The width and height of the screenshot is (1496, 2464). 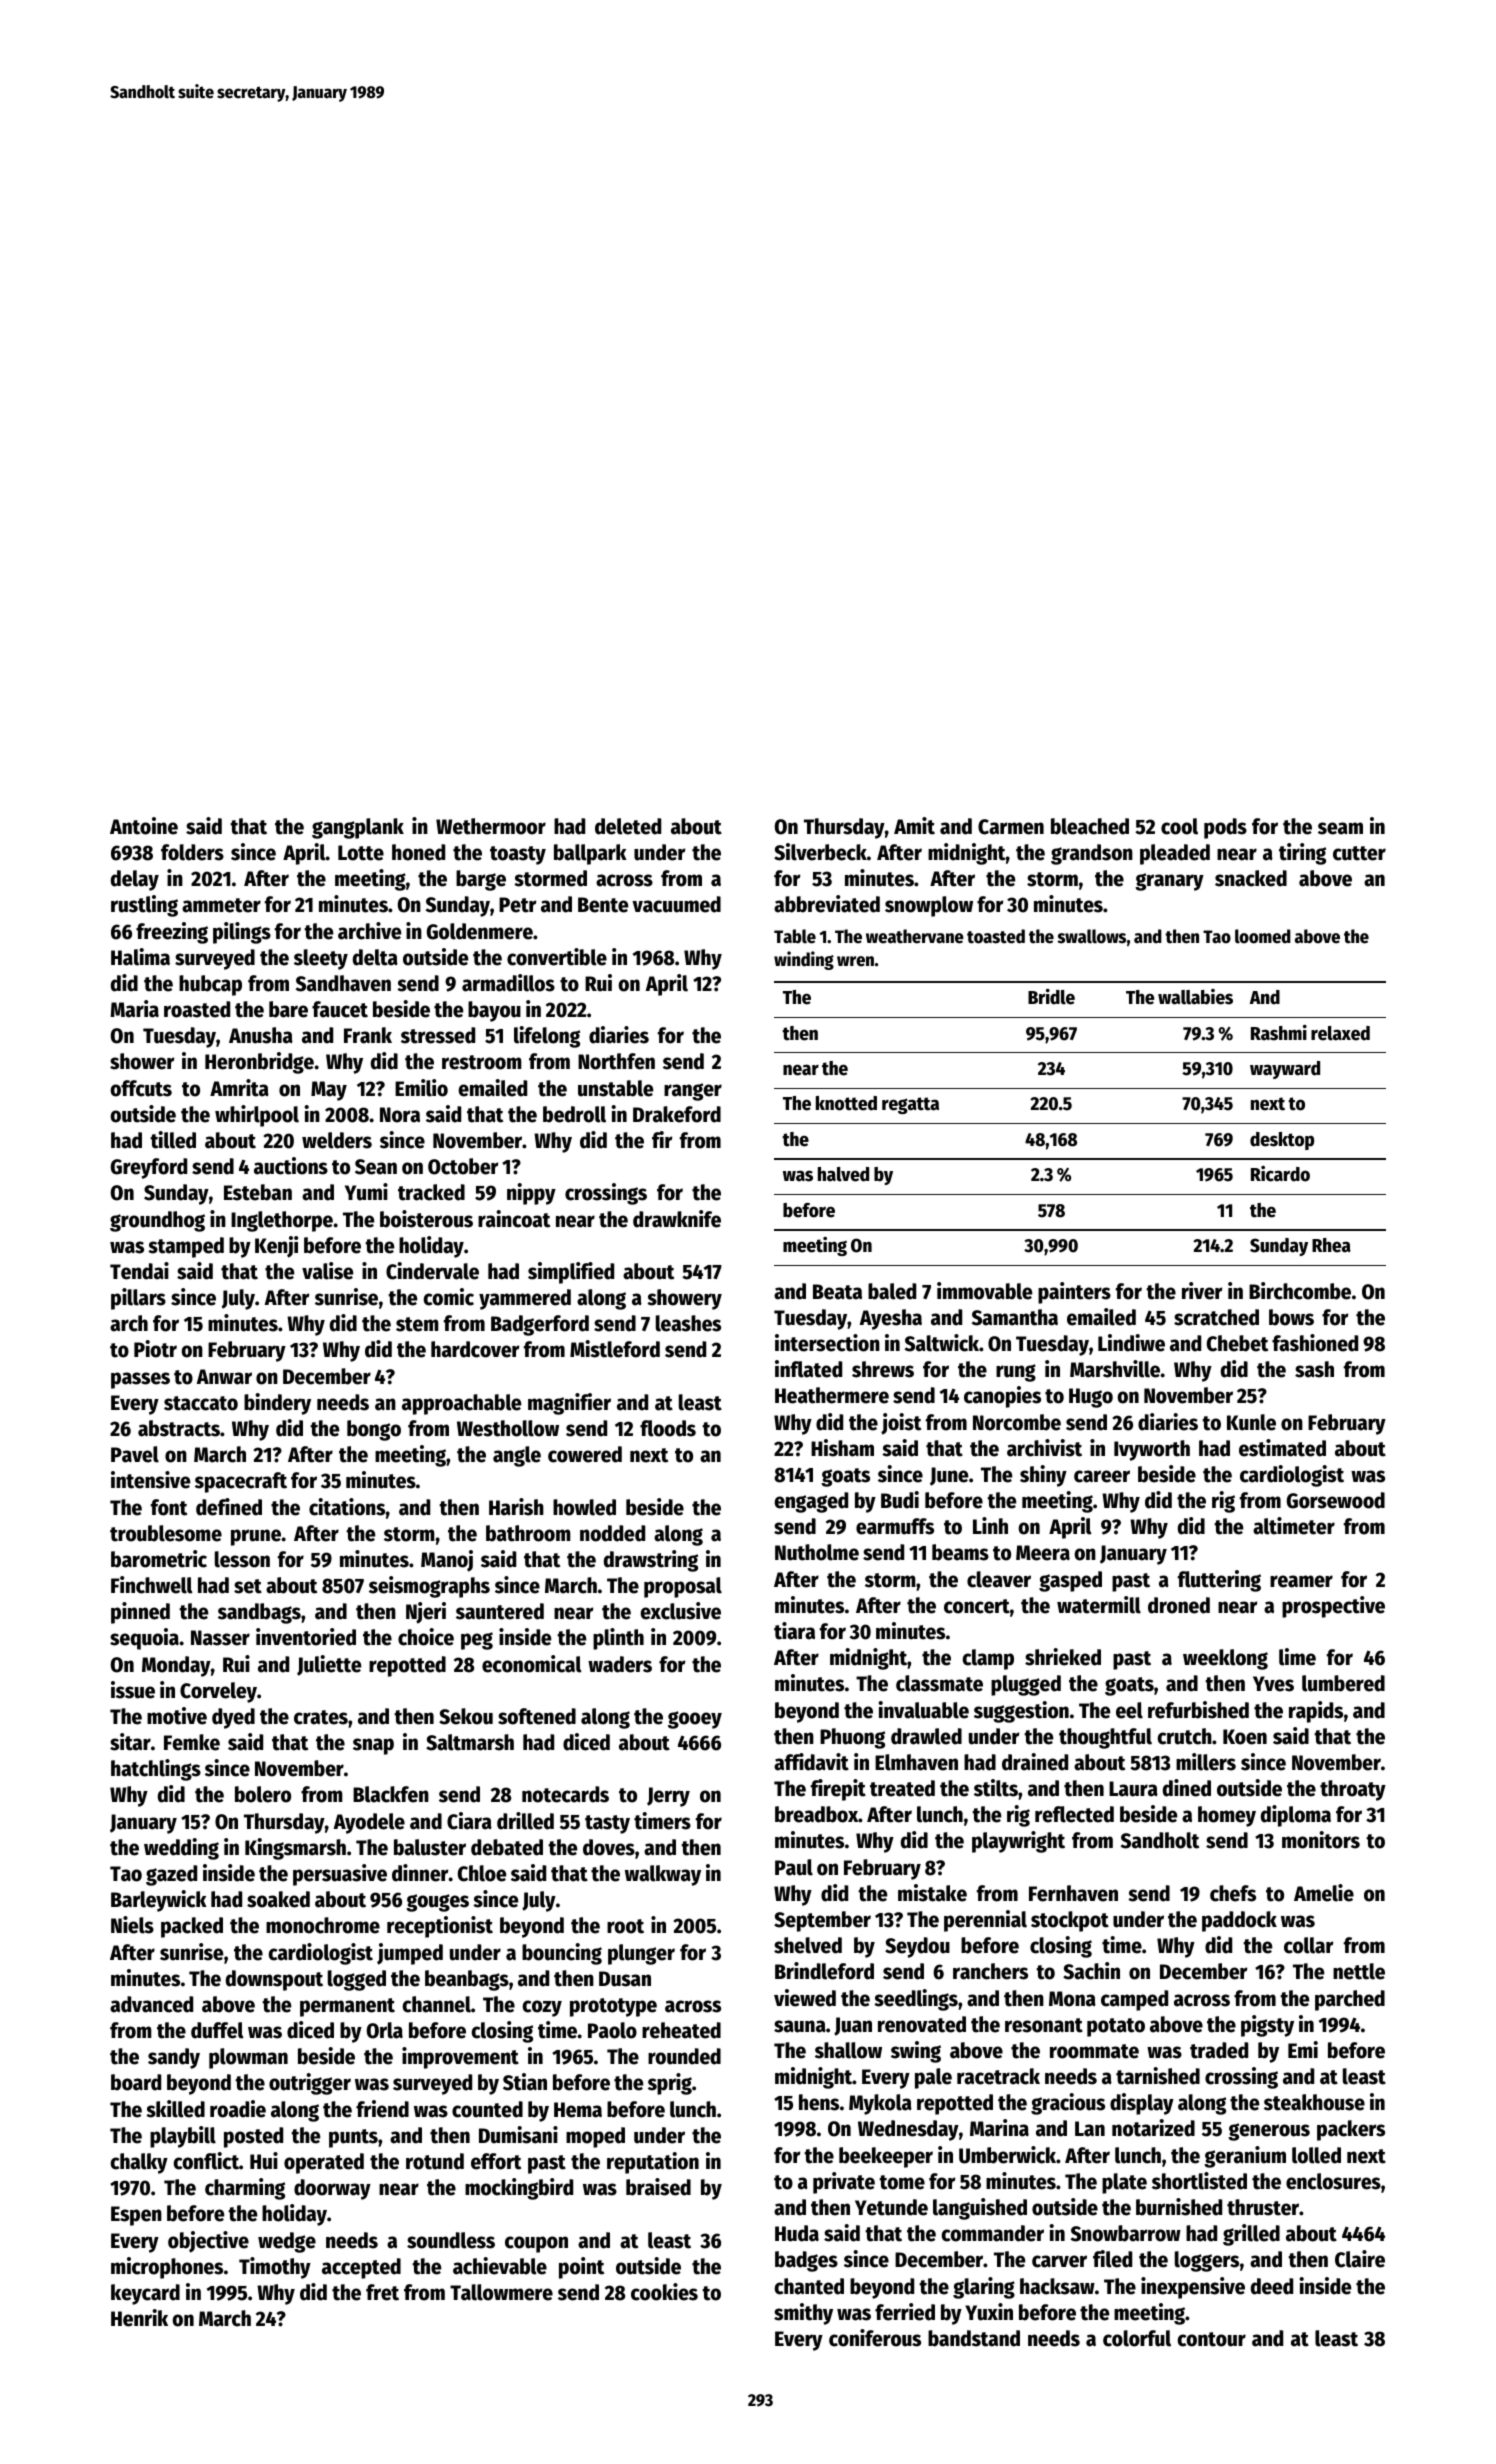 I want to click on steakhouse, so click(x=1314, y=2102).
